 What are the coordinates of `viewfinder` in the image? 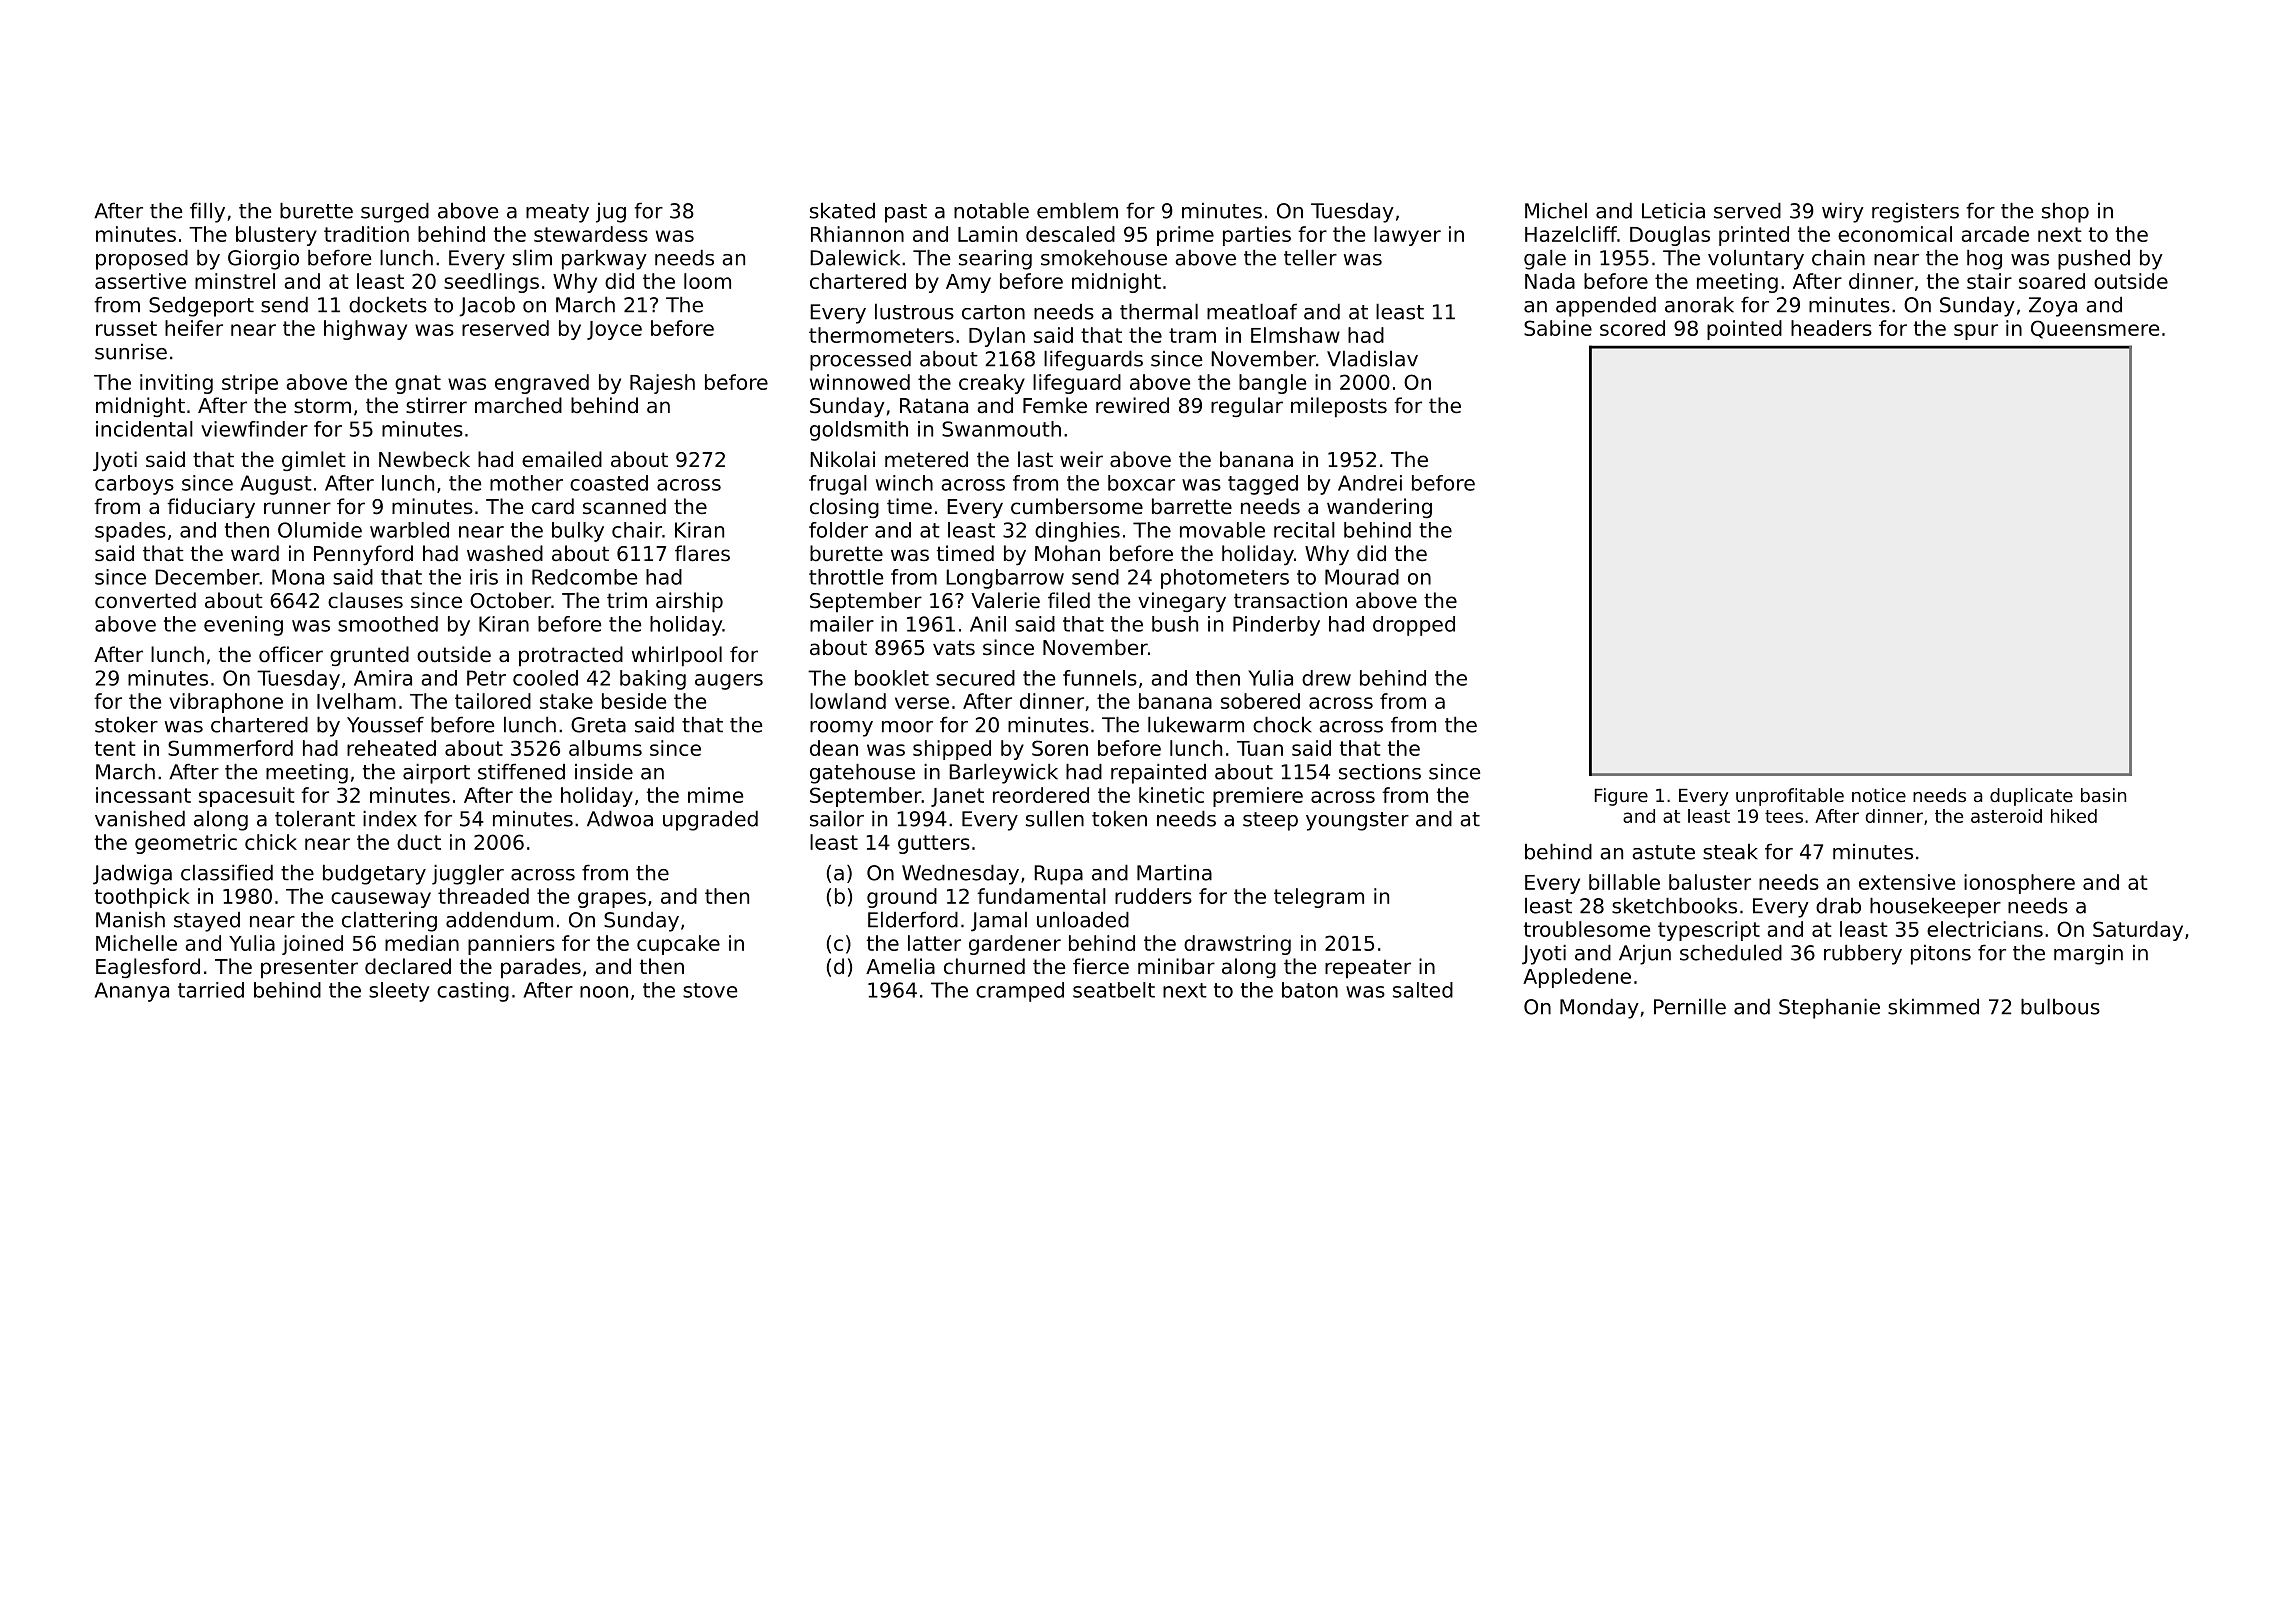 It's located at (254, 429).
